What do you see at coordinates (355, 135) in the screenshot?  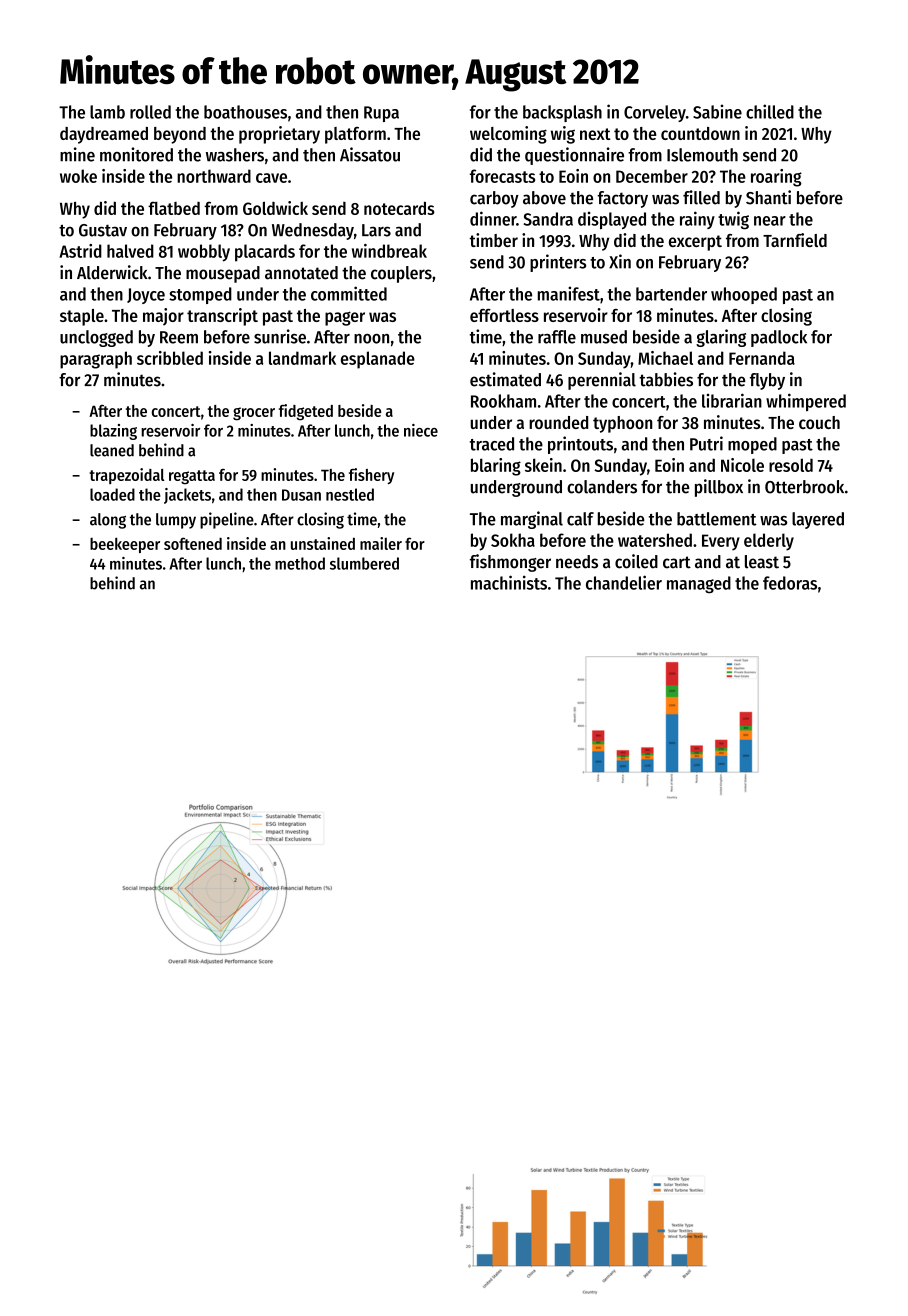 I see `platform` at bounding box center [355, 135].
